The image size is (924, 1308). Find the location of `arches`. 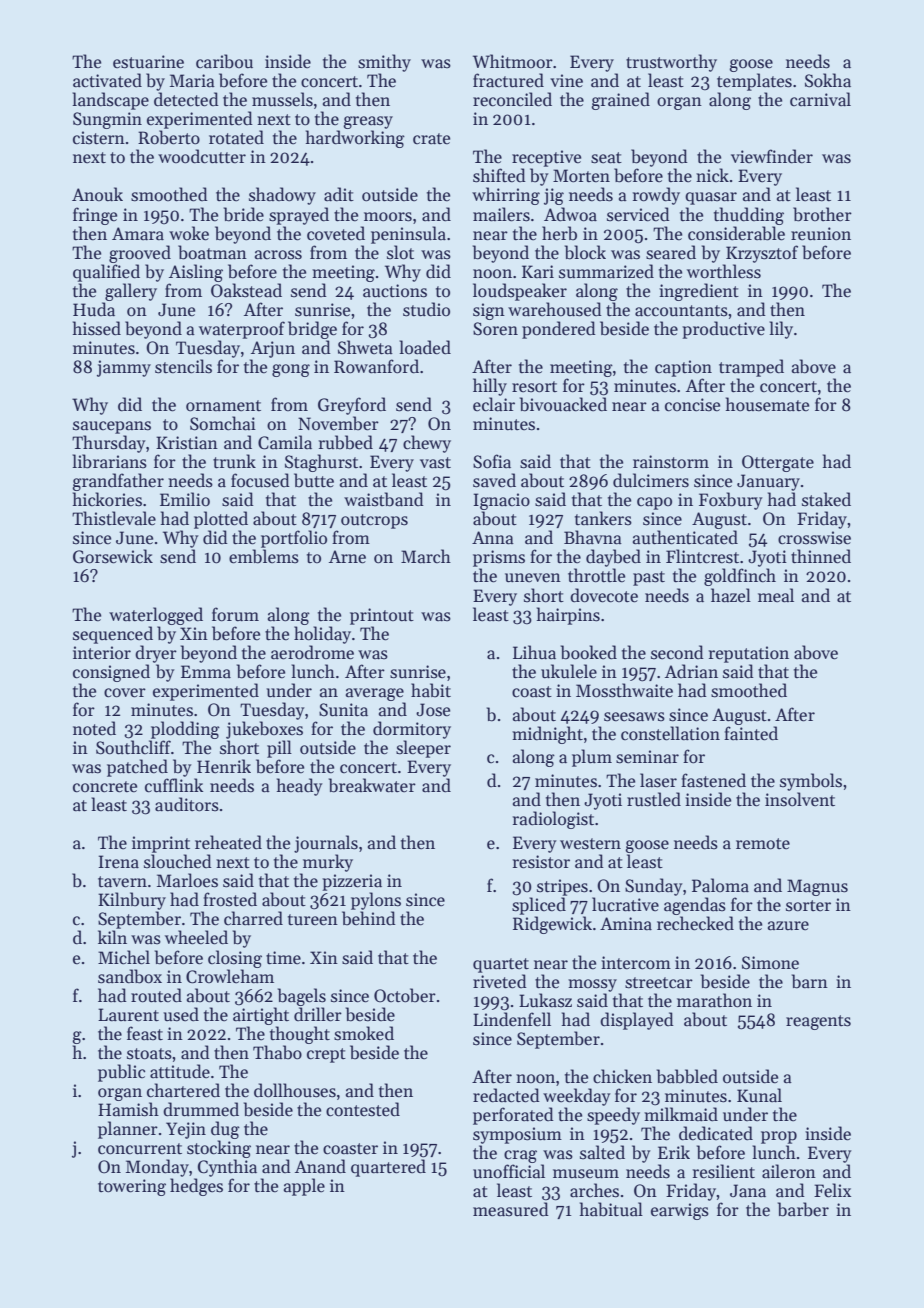

arches is located at coordinates (594, 1190).
